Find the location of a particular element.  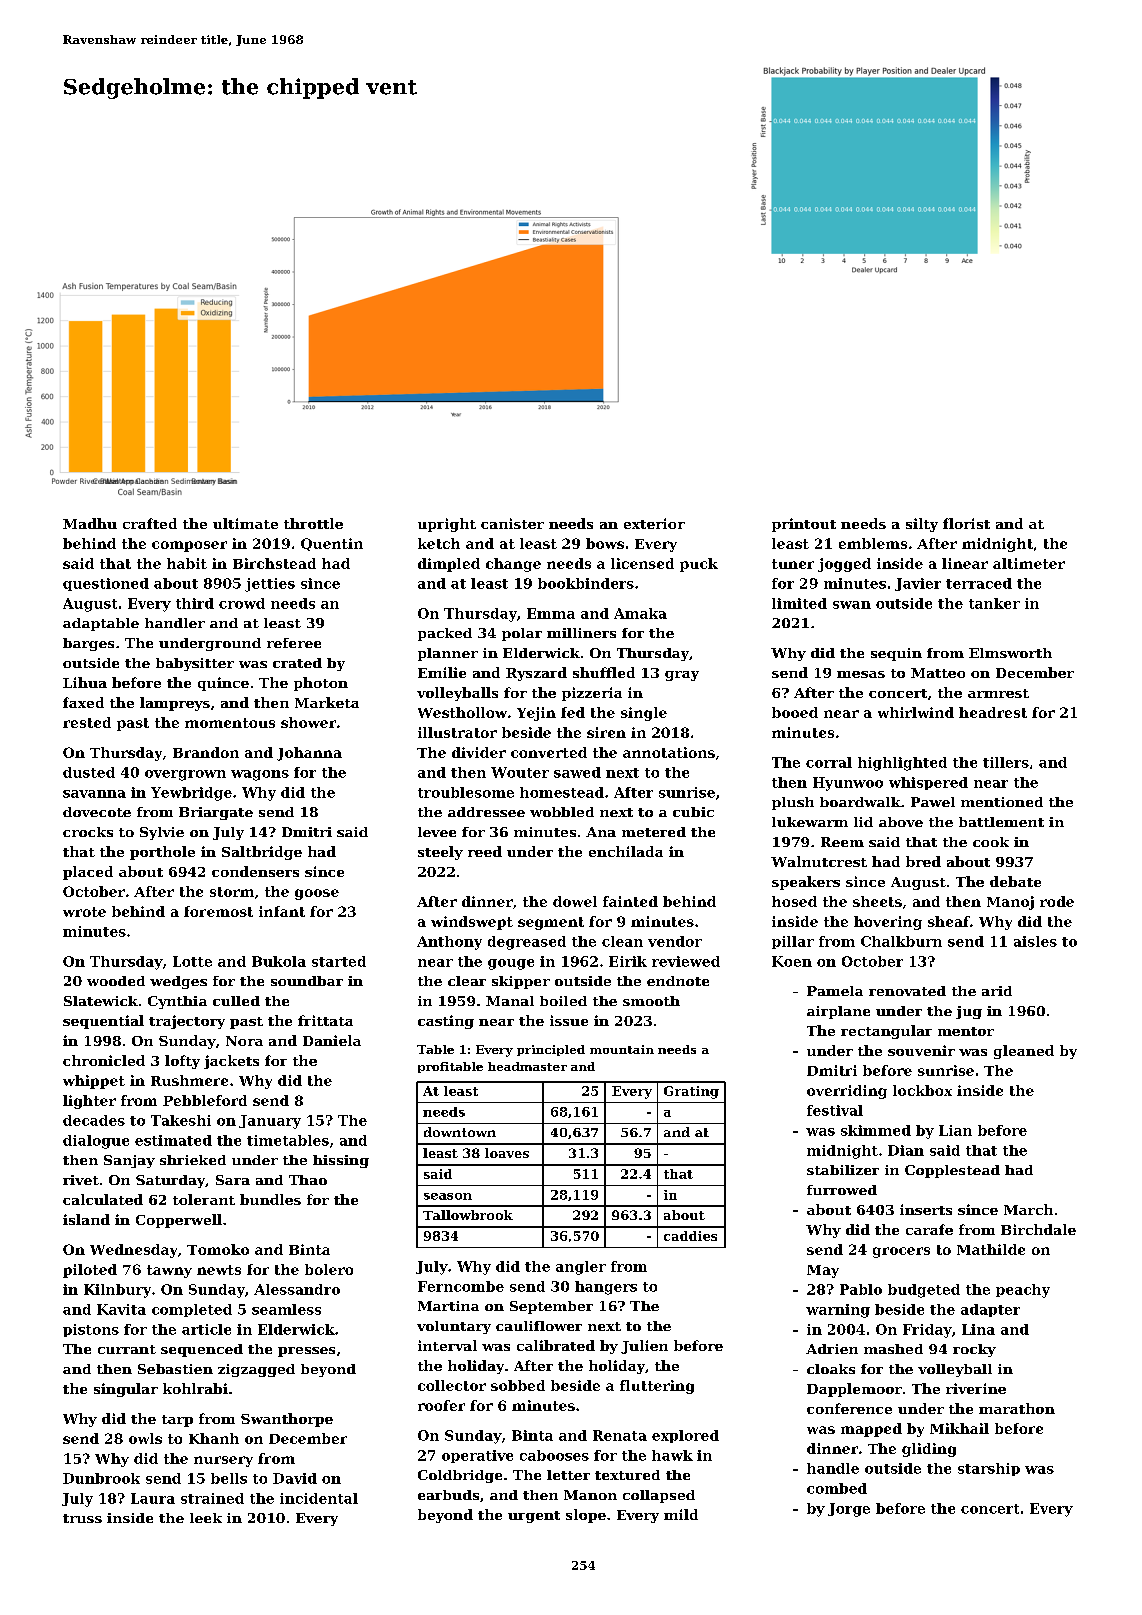

sobbed is located at coordinates (518, 1385).
